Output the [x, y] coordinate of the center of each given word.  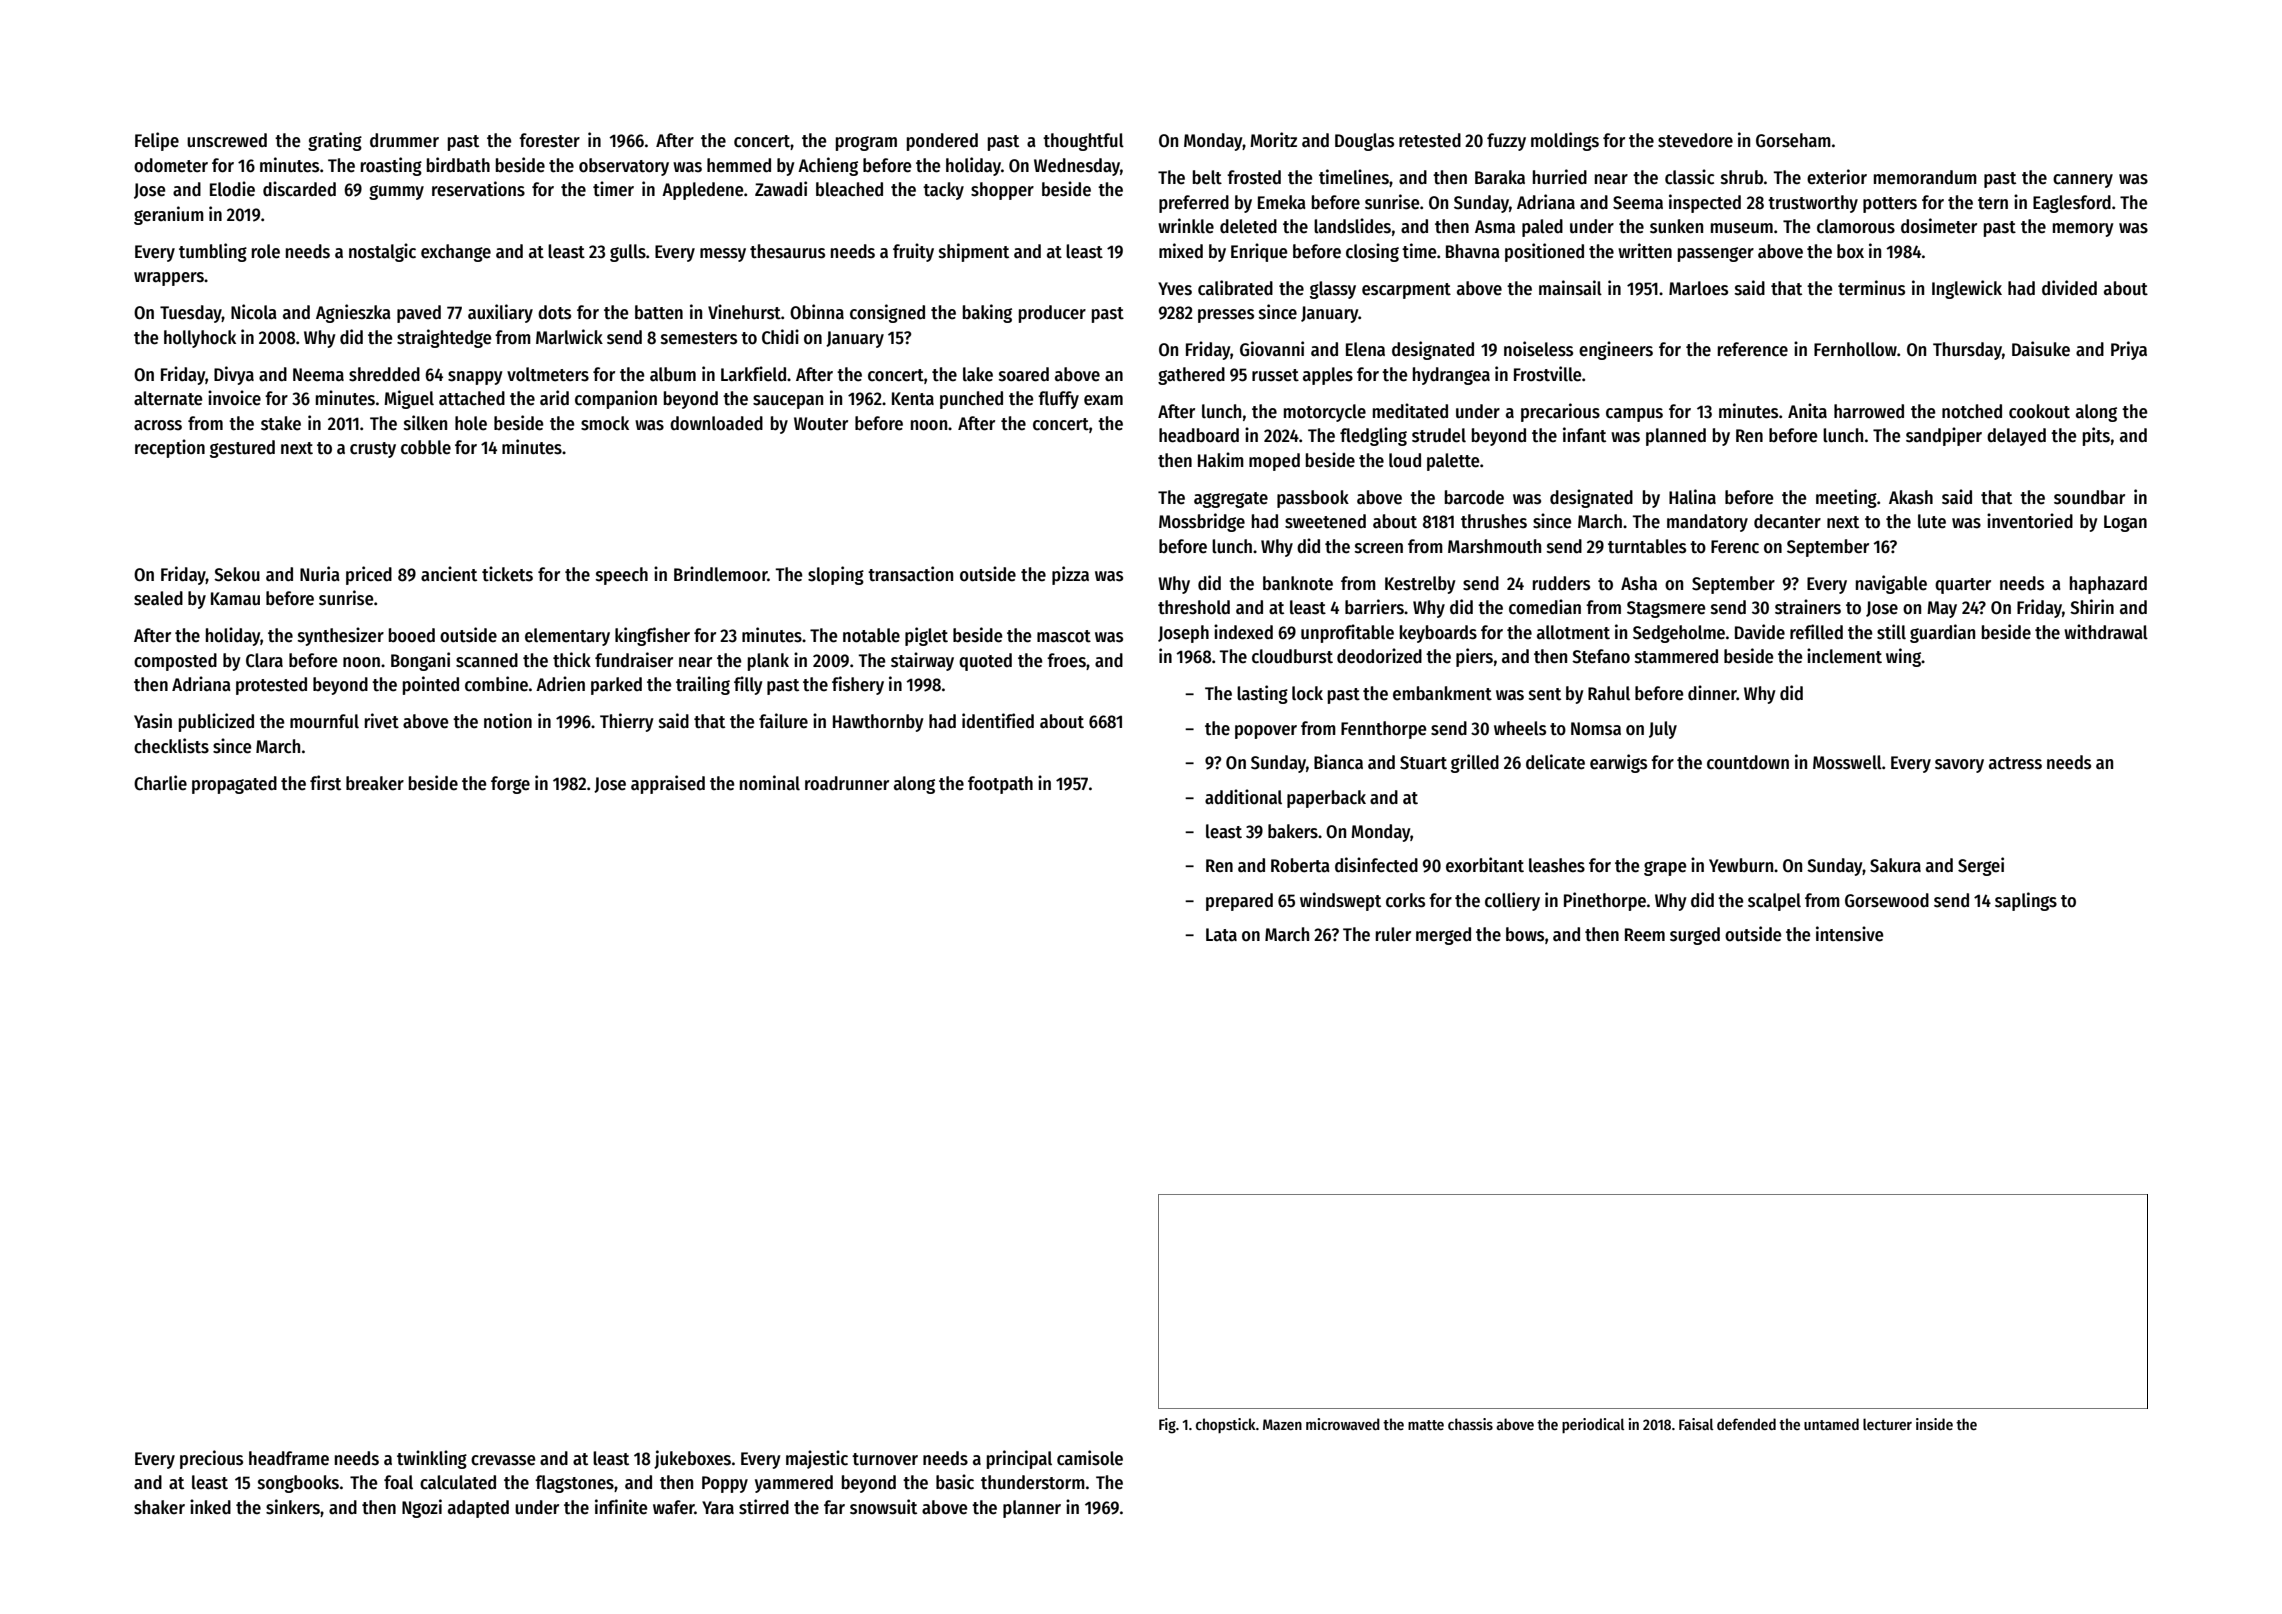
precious [211, 1459]
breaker [375, 783]
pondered [942, 142]
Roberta [1300, 865]
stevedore [1695, 140]
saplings [2026, 901]
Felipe [157, 141]
